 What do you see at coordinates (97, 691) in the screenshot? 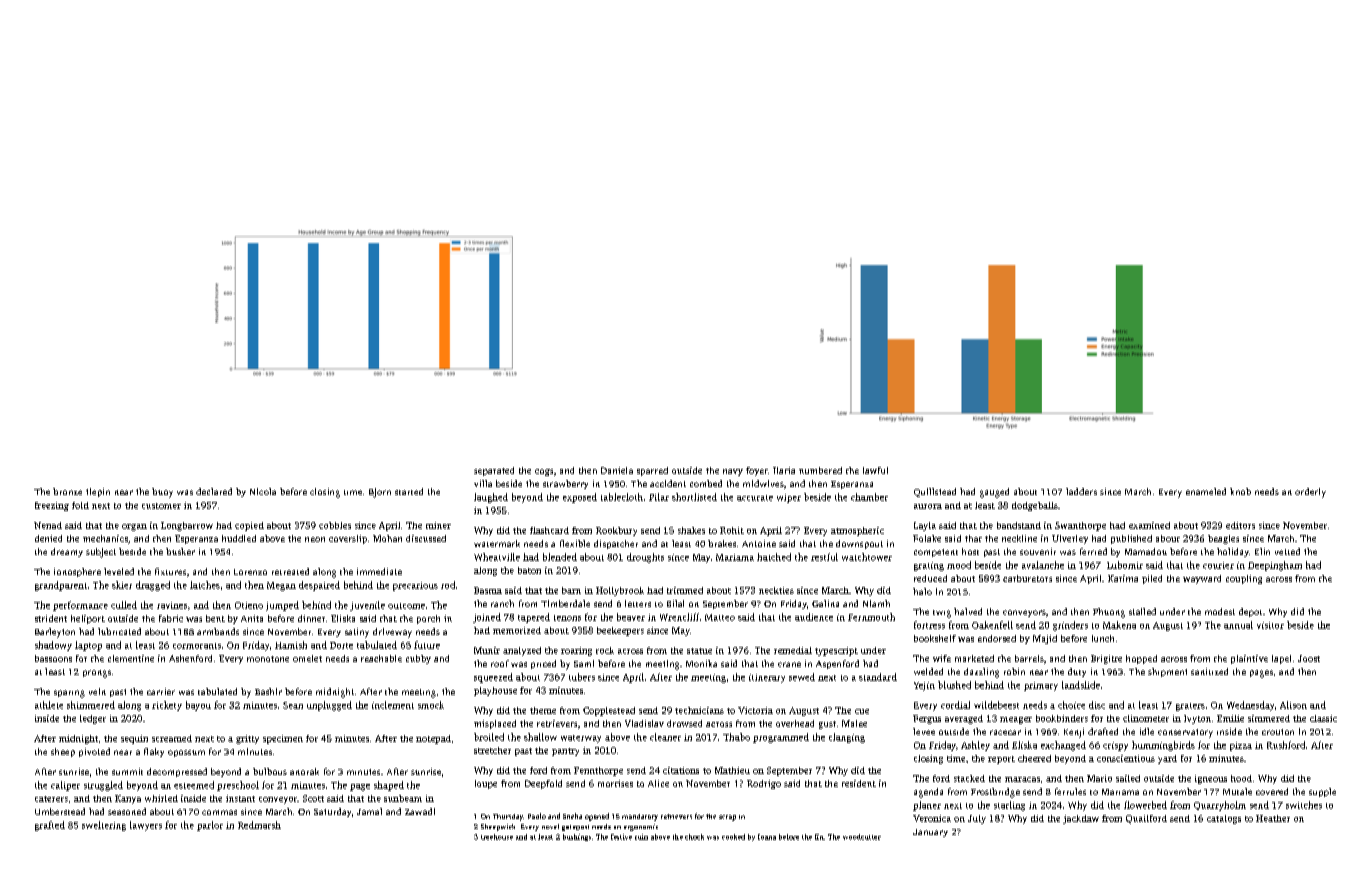
I see `vein` at bounding box center [97, 691].
